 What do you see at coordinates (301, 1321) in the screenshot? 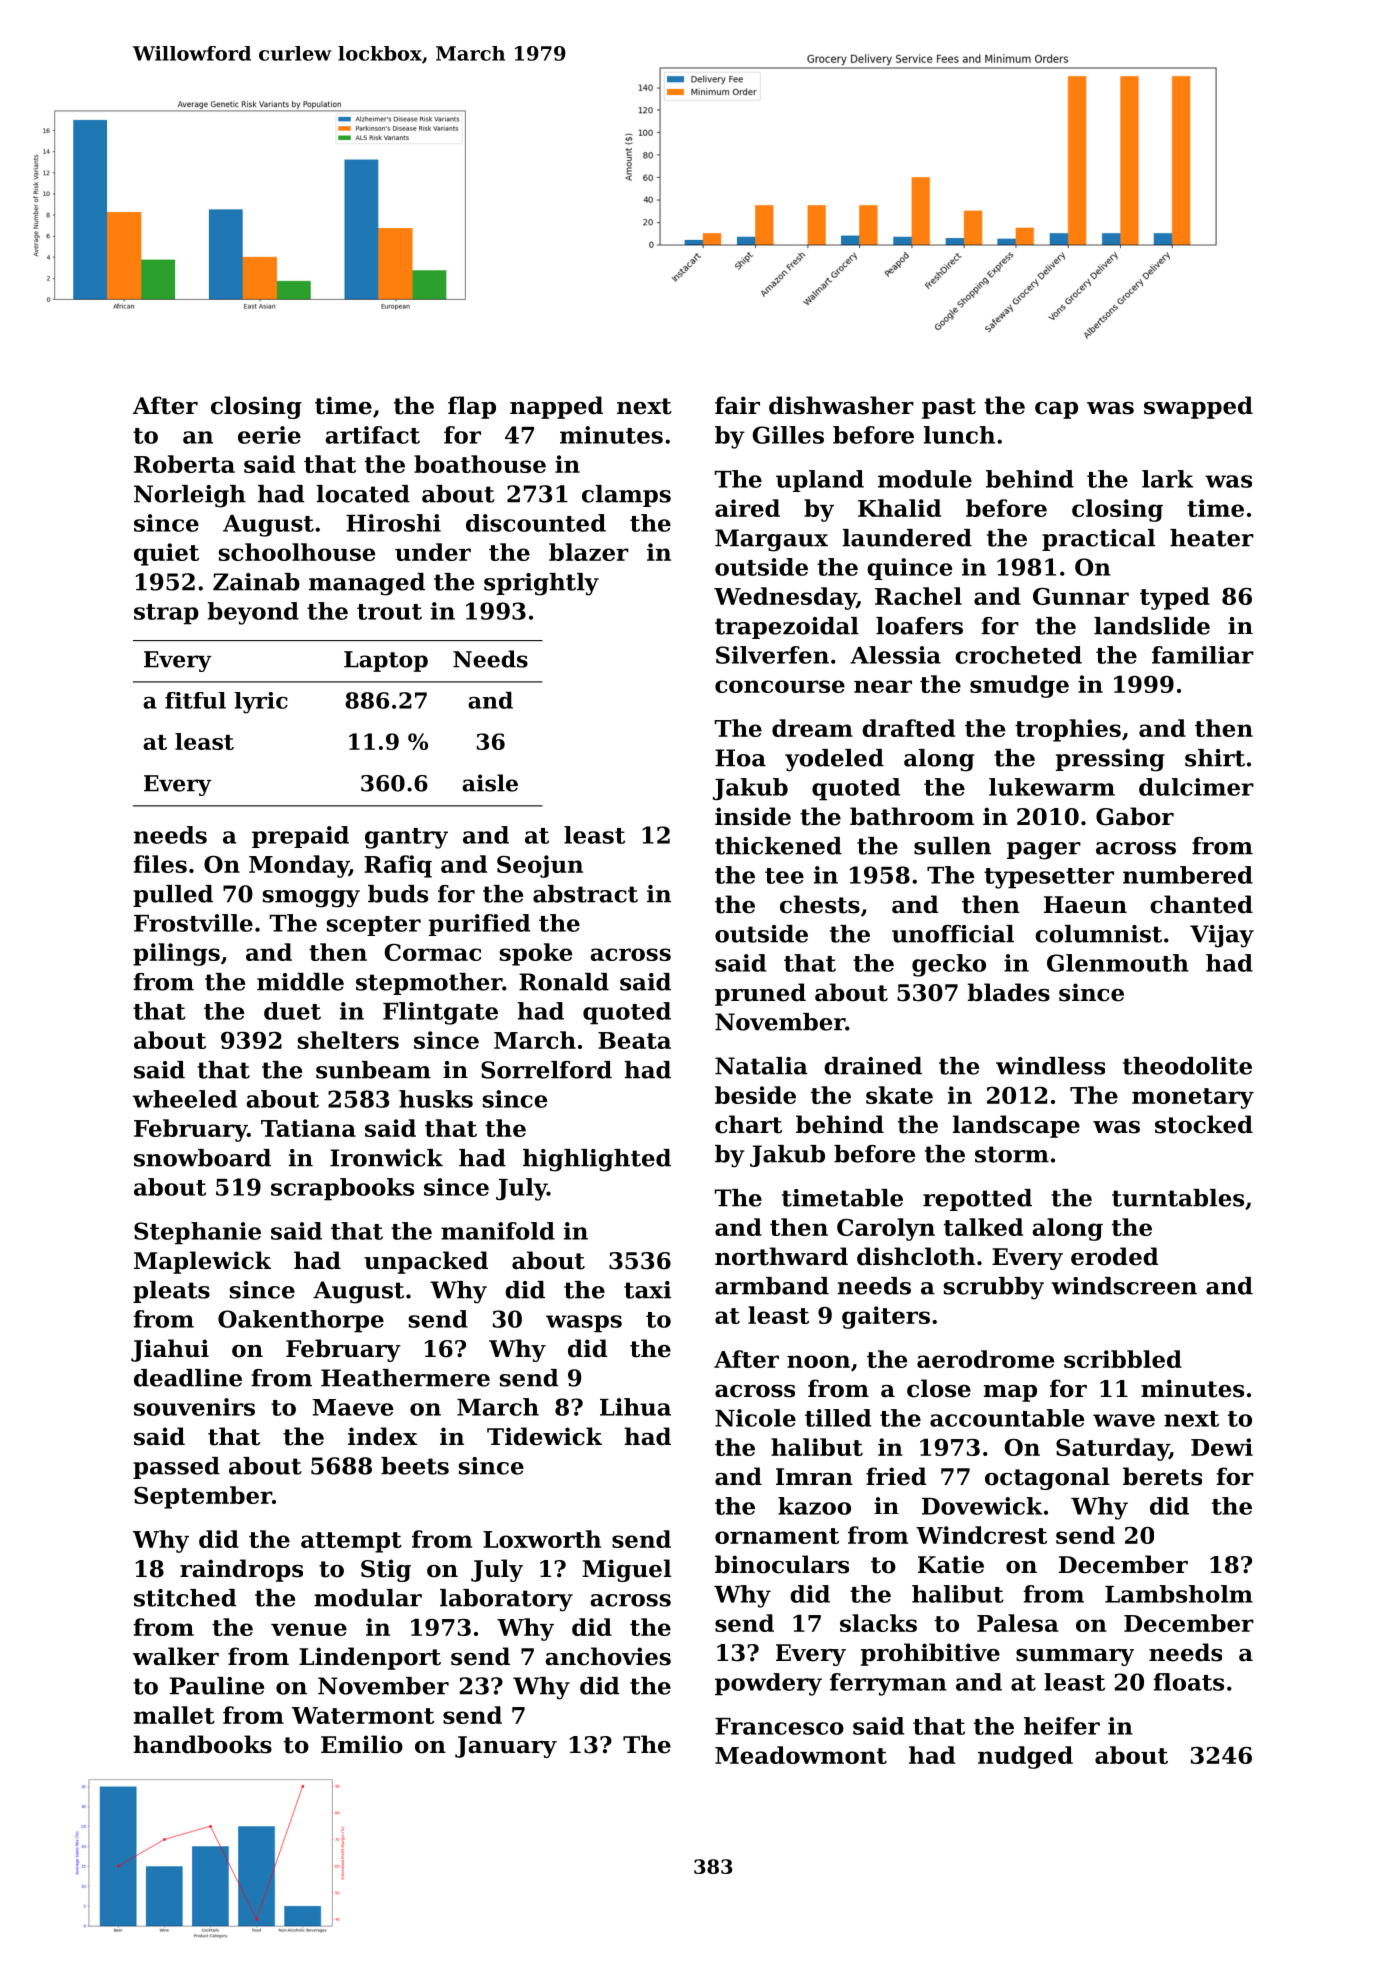
I see `Oakenthorpe` at bounding box center [301, 1321].
